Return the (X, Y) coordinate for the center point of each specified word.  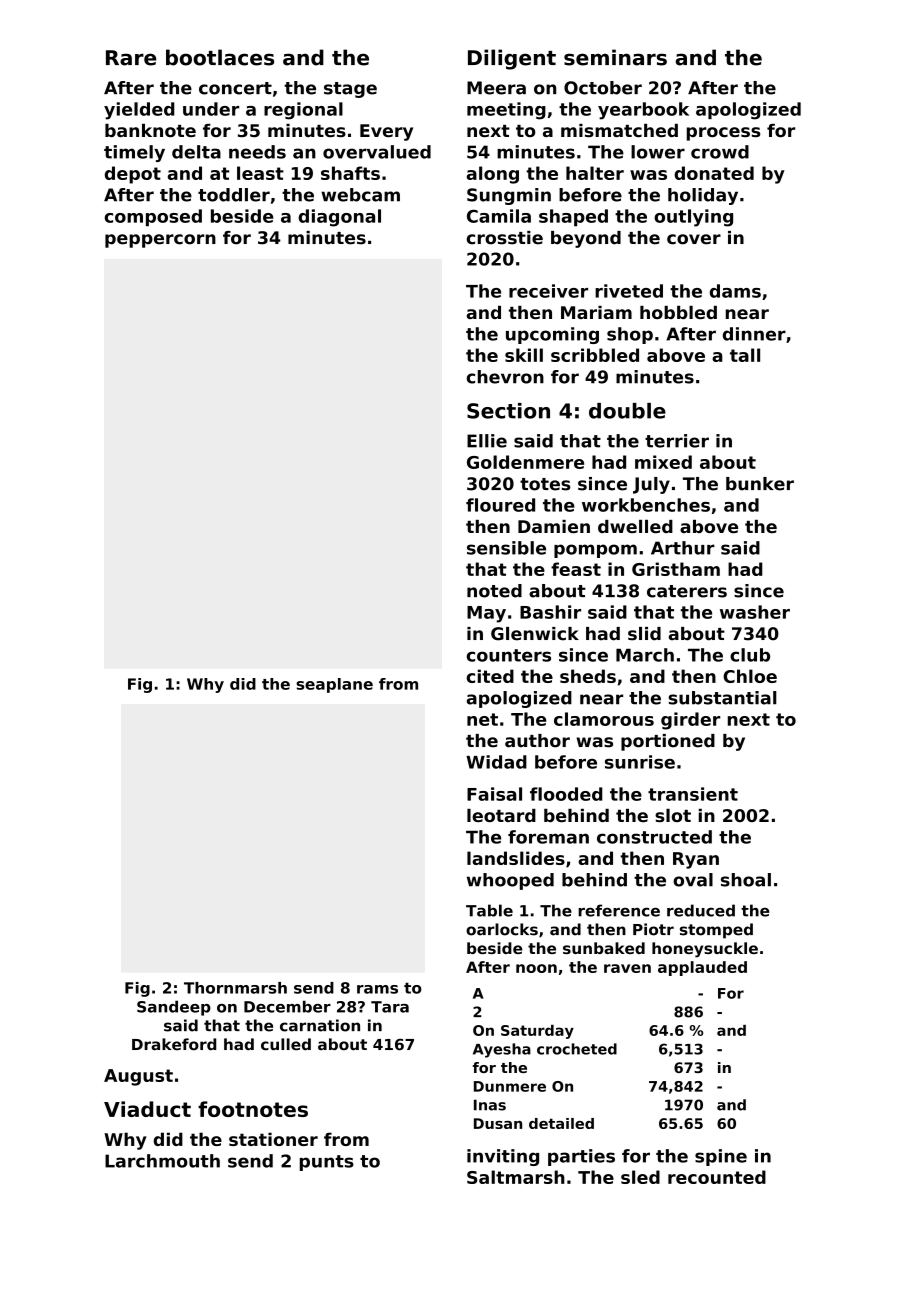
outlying (693, 218)
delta (196, 152)
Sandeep (174, 1008)
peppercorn (160, 241)
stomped (716, 931)
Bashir (550, 612)
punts (327, 1163)
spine (721, 1157)
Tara (390, 1007)
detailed (561, 1123)
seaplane (334, 685)
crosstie (505, 238)
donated (714, 173)
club (750, 655)
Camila (499, 216)
